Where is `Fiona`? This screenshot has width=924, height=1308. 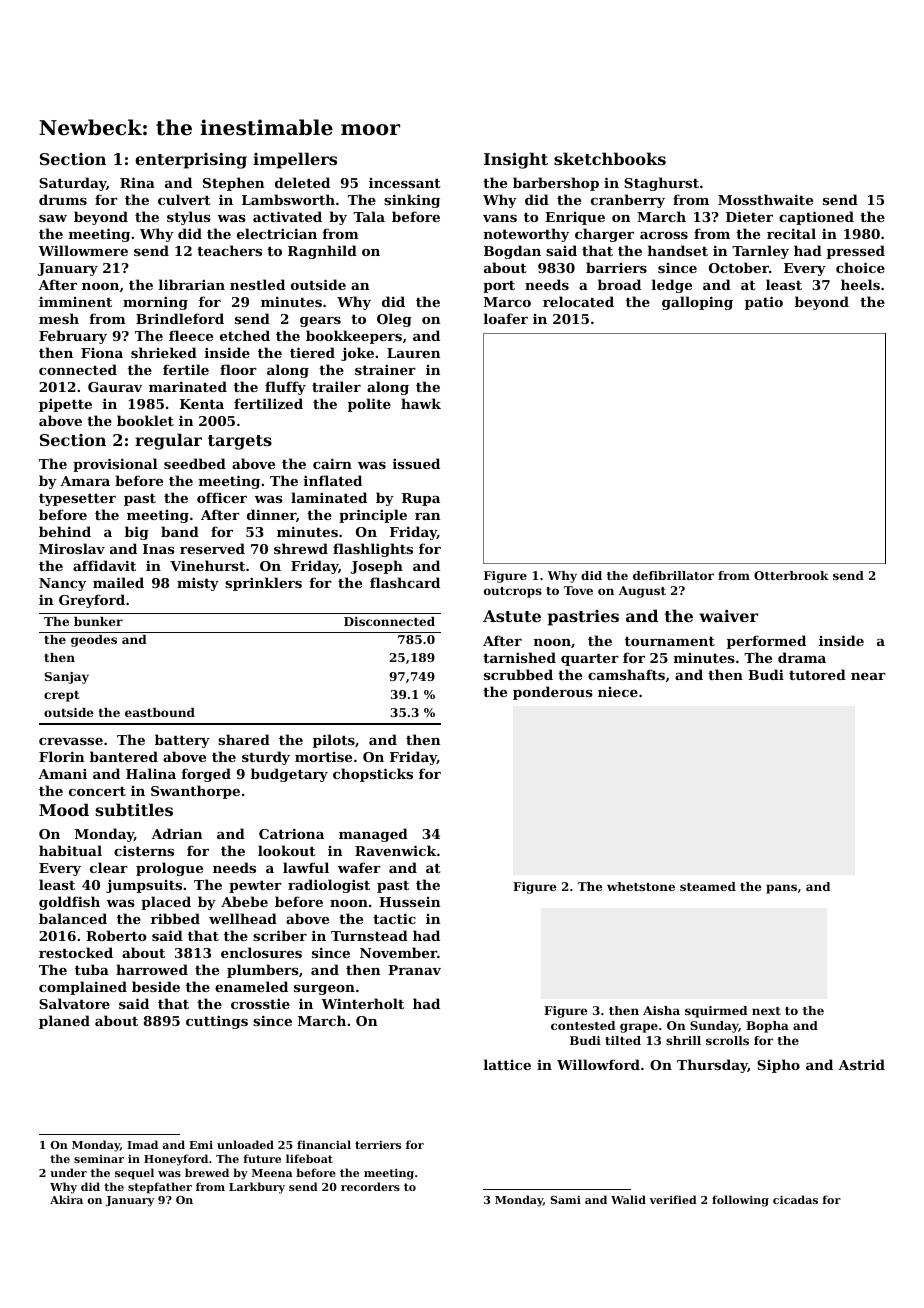 Fiona is located at coordinates (102, 353).
